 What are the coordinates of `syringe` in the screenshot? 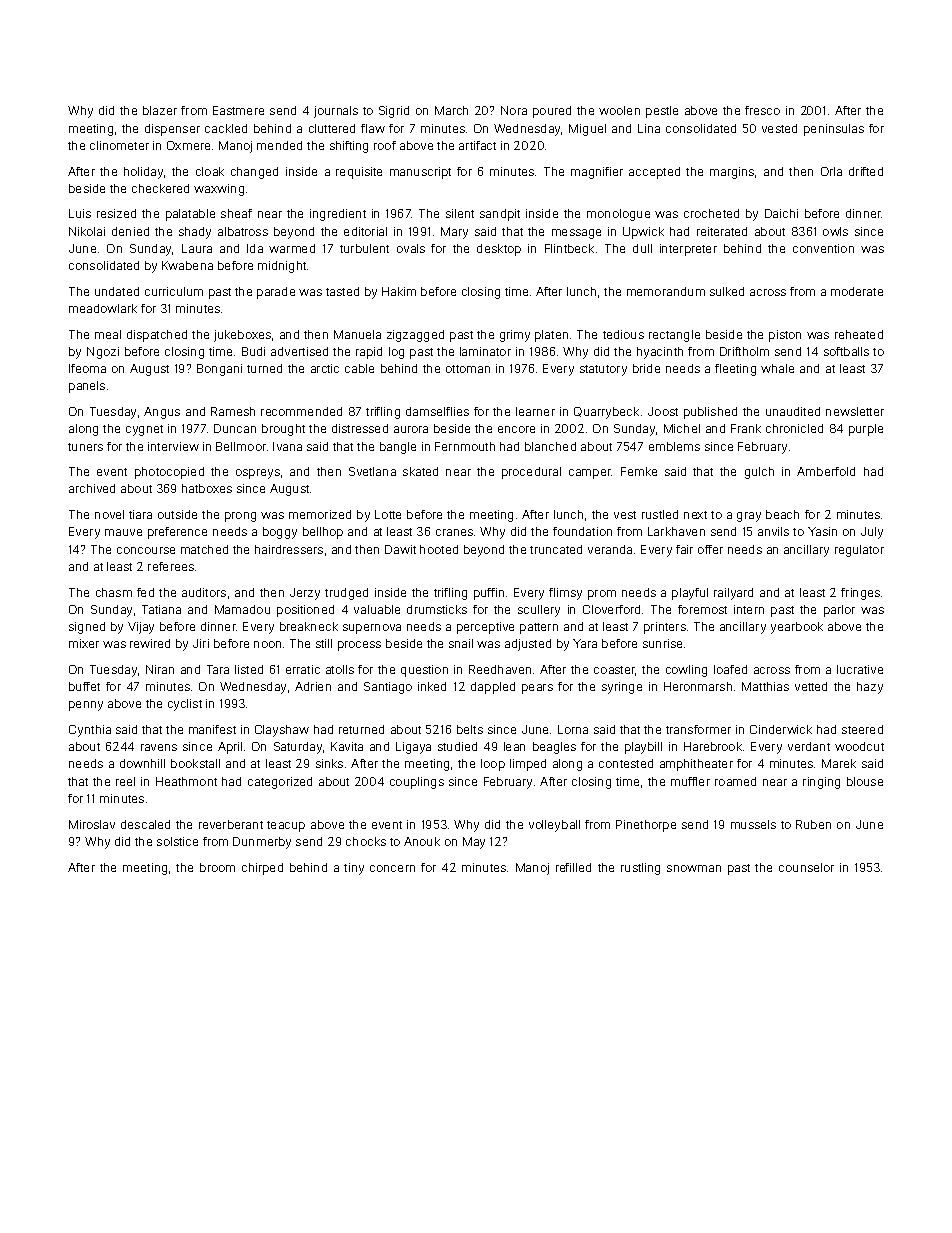 It's located at (622, 688).
